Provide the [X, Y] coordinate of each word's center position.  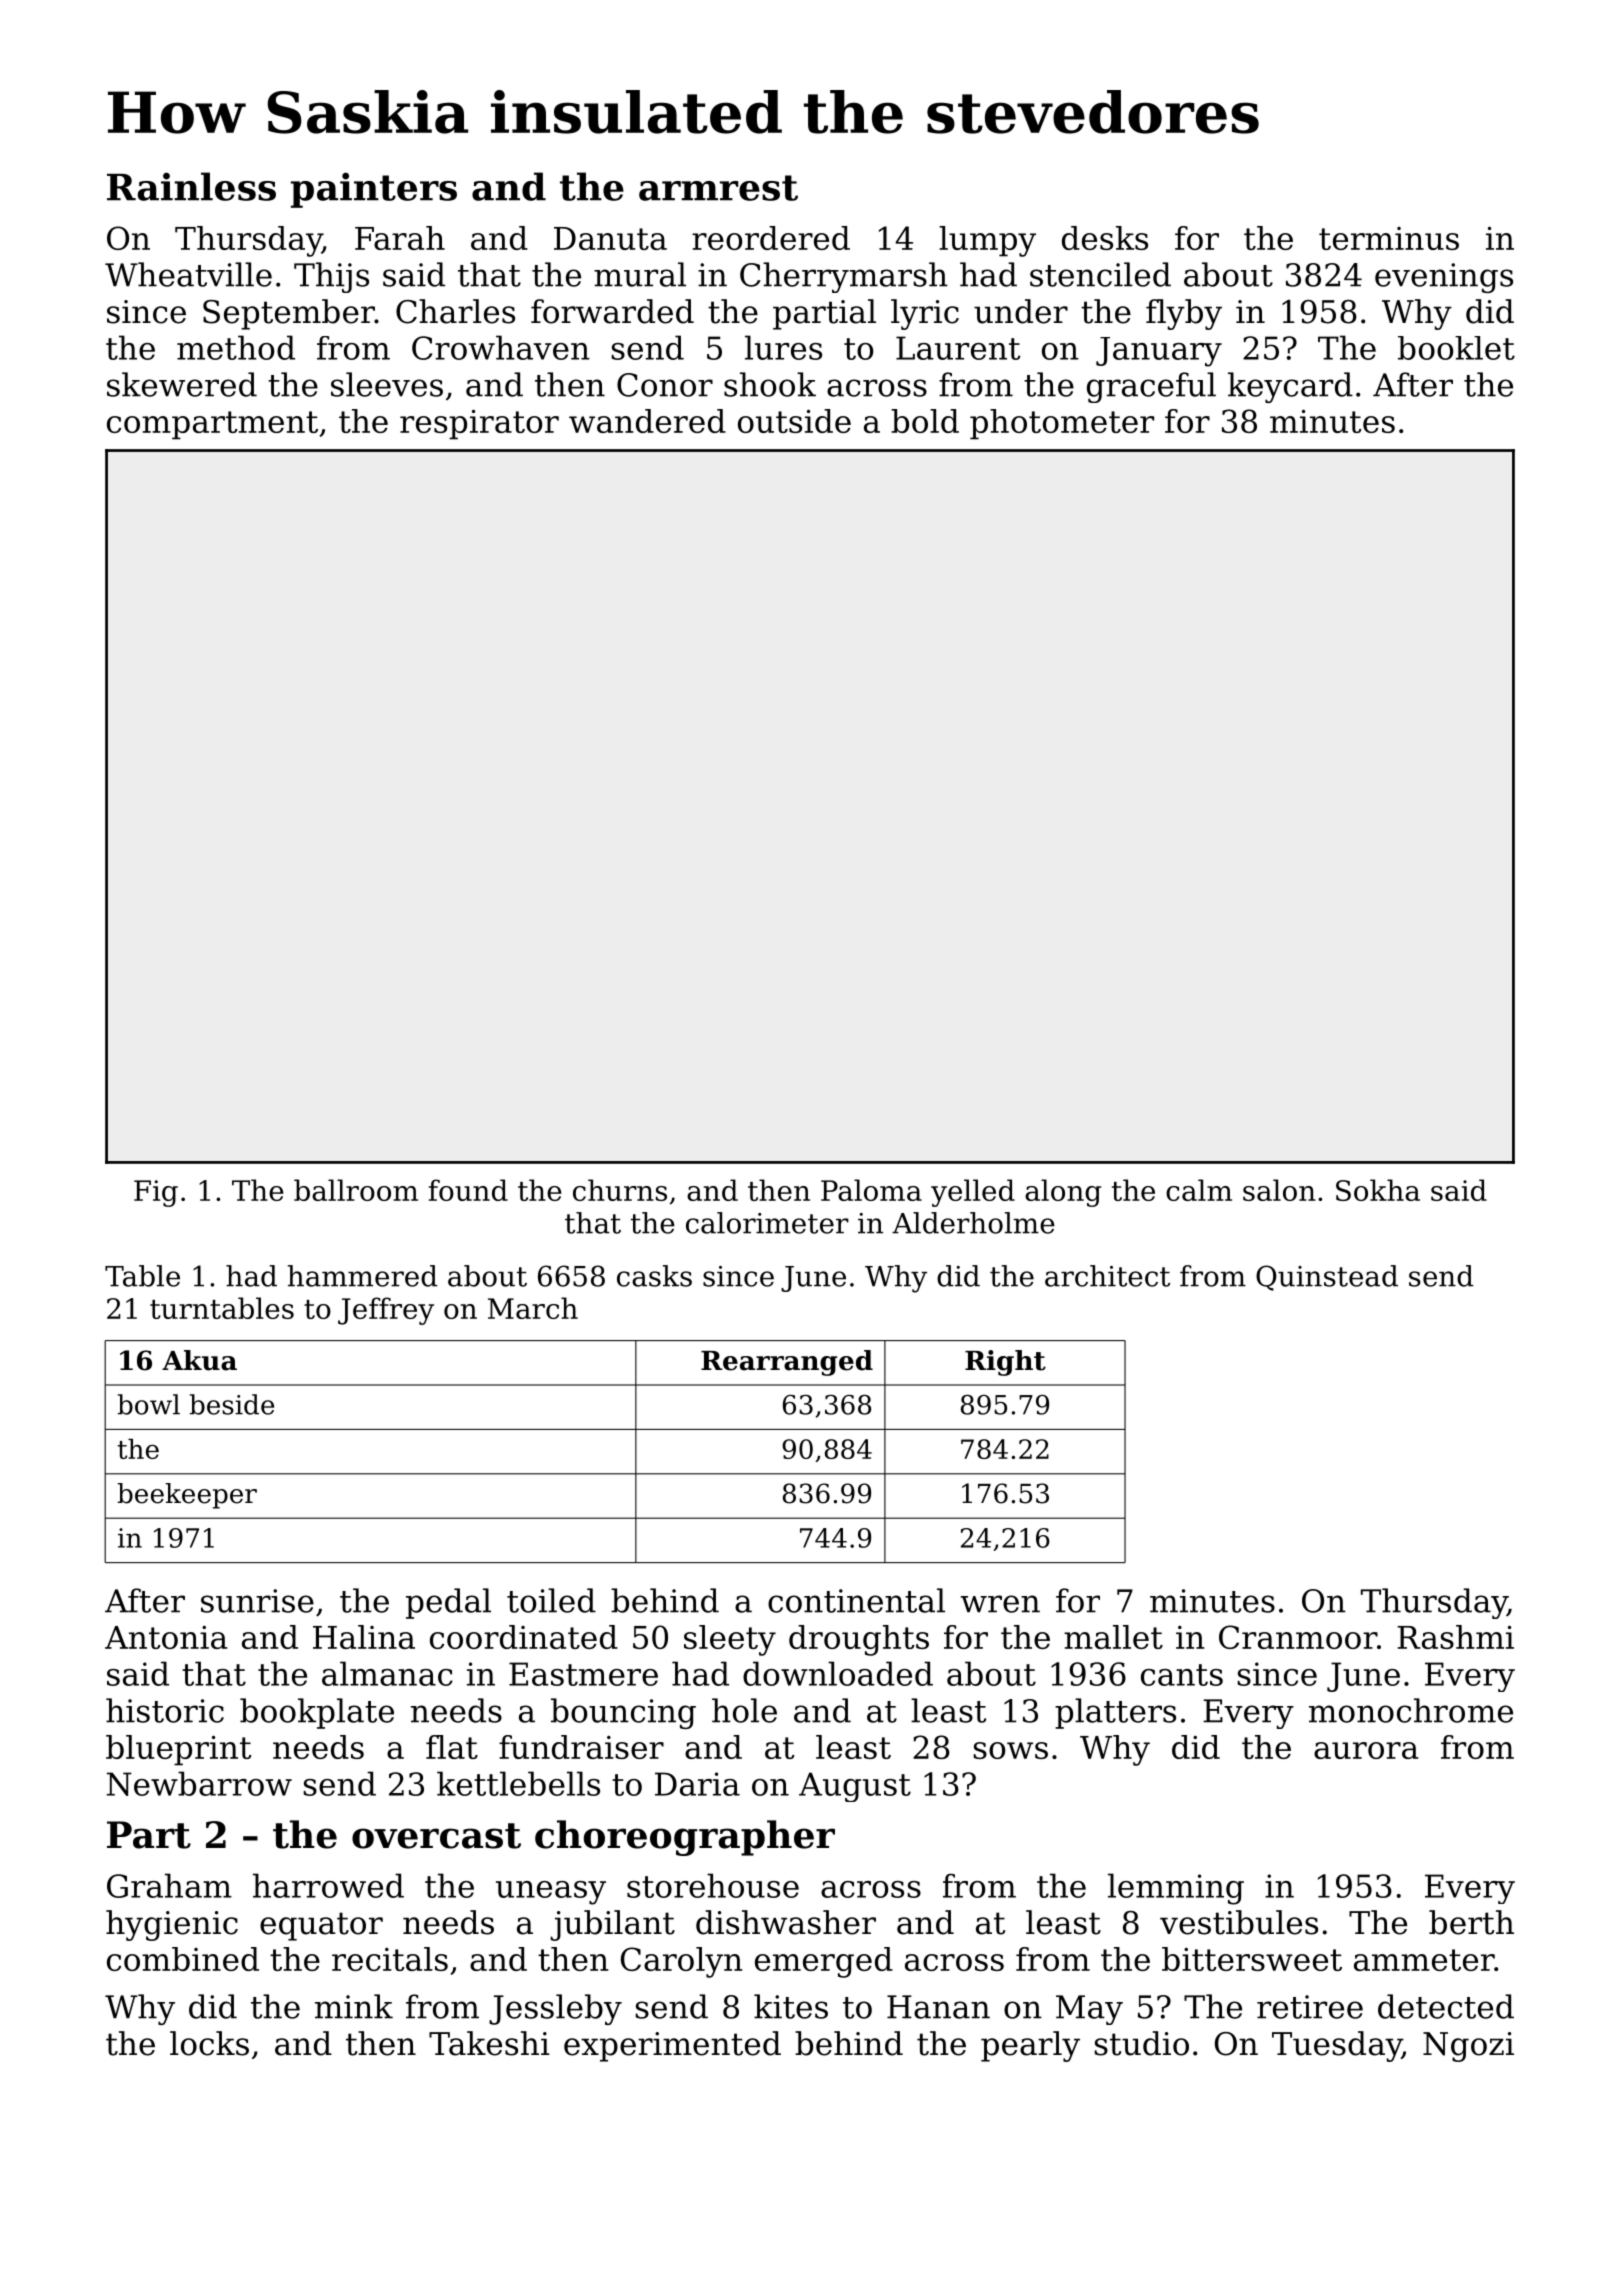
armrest [718, 188]
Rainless [191, 186]
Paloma [871, 1190]
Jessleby [555, 2009]
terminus [1389, 238]
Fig [156, 1193]
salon [1279, 1190]
